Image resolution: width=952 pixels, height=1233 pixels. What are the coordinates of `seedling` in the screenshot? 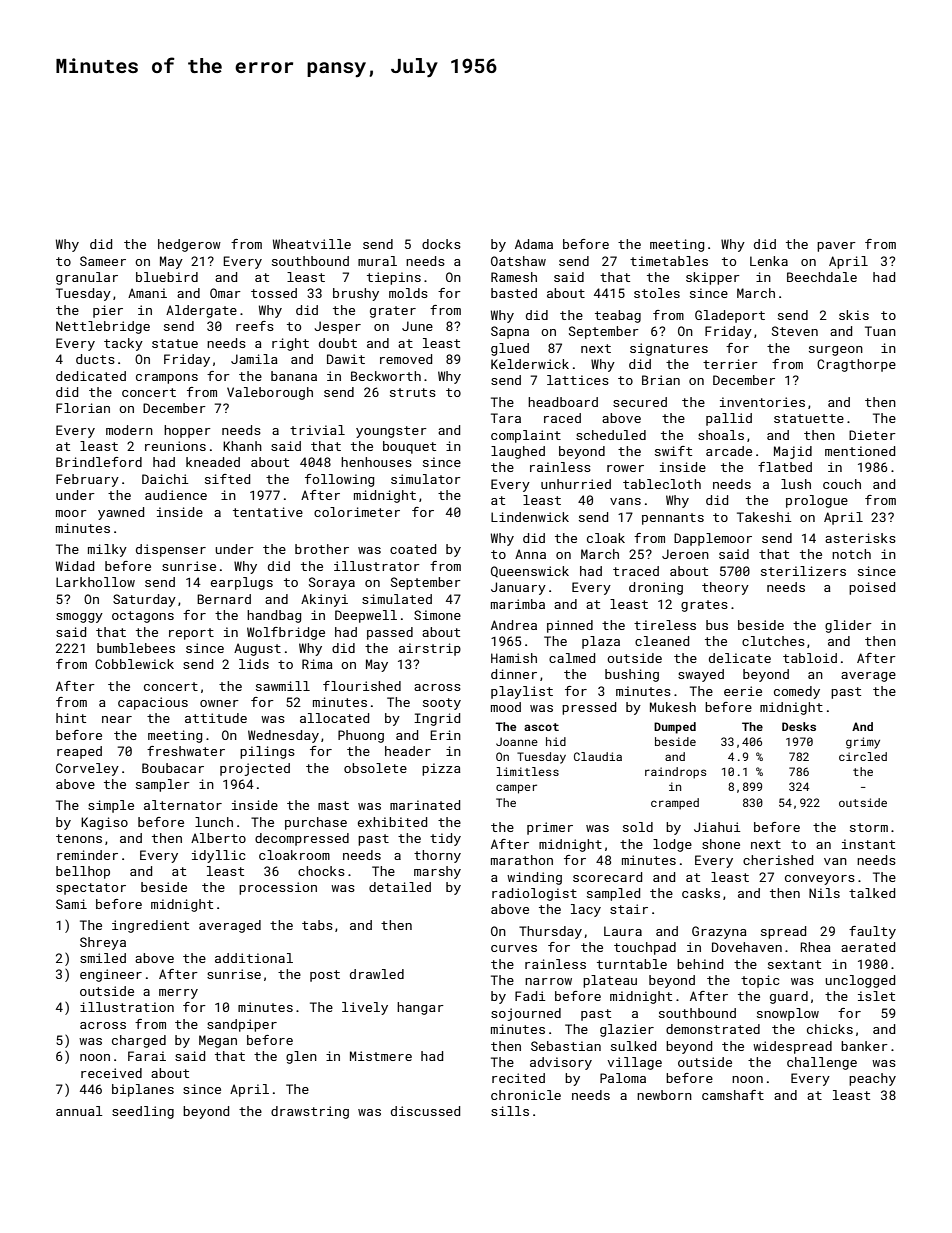 It's located at (143, 1112).
